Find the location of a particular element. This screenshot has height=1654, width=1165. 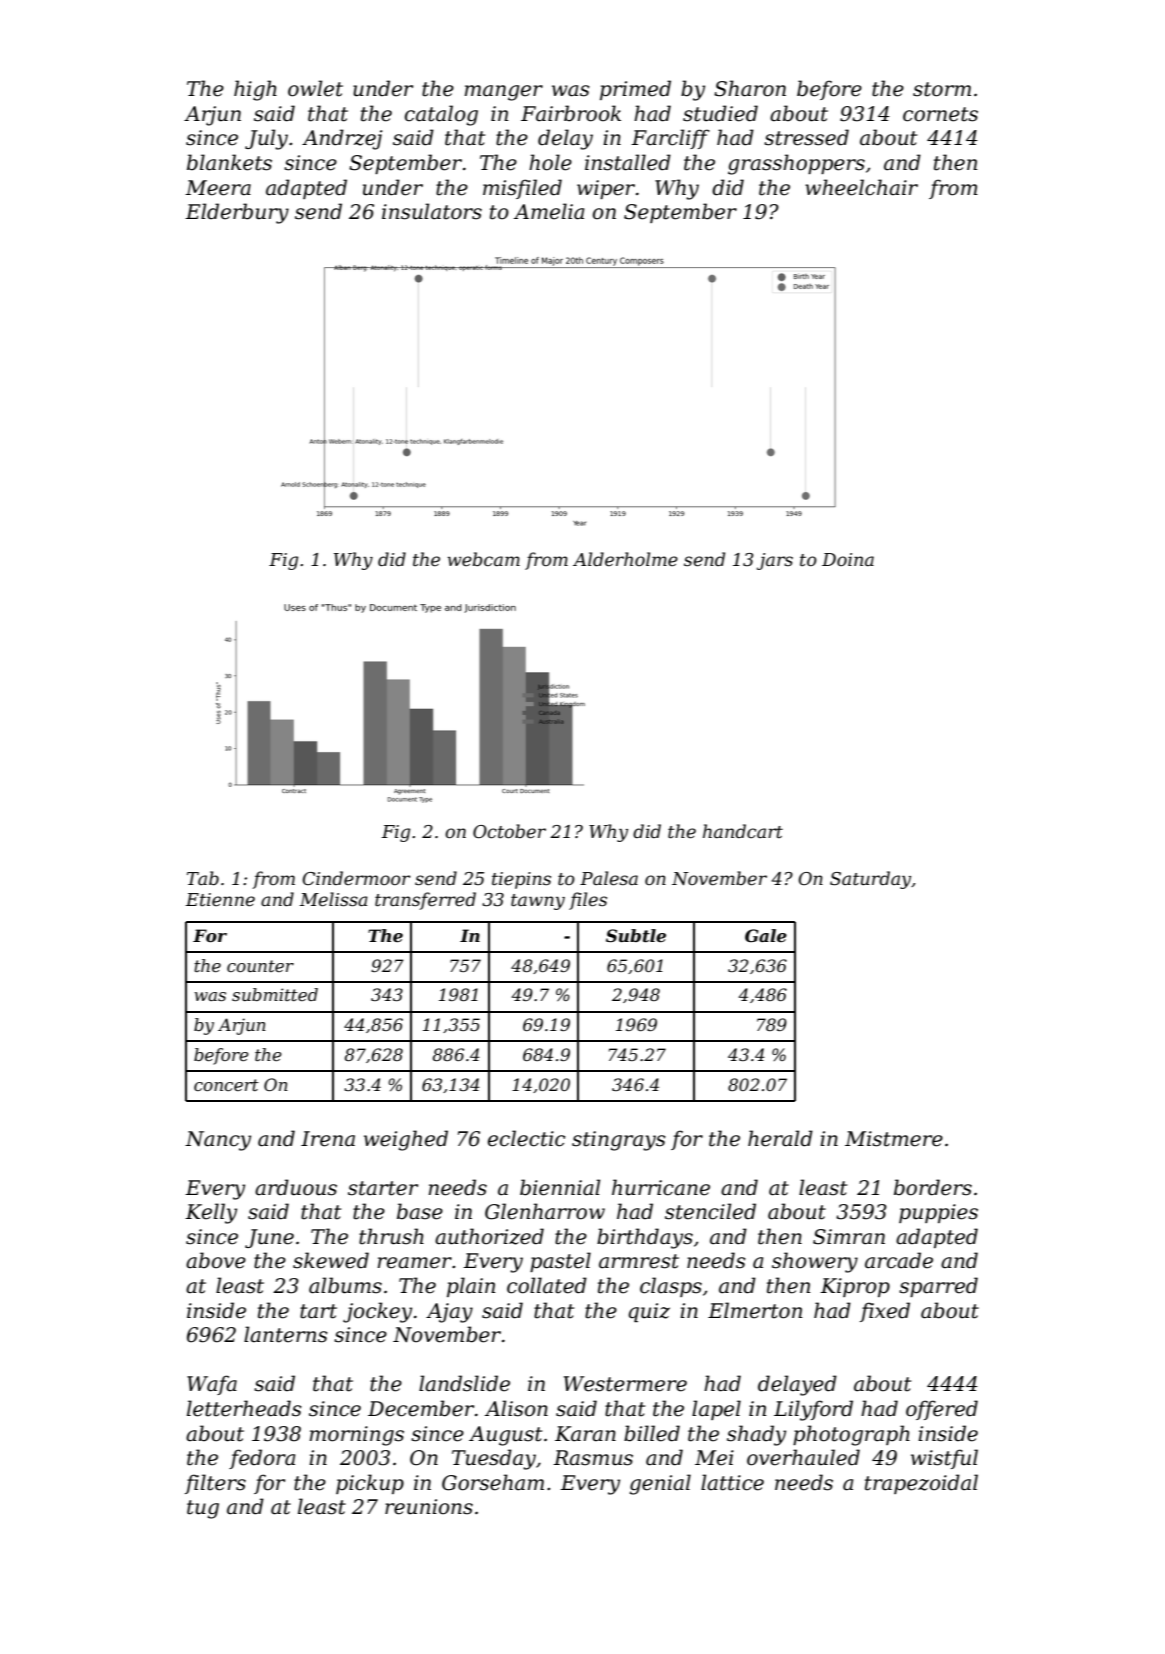

weighed is located at coordinates (406, 1140).
